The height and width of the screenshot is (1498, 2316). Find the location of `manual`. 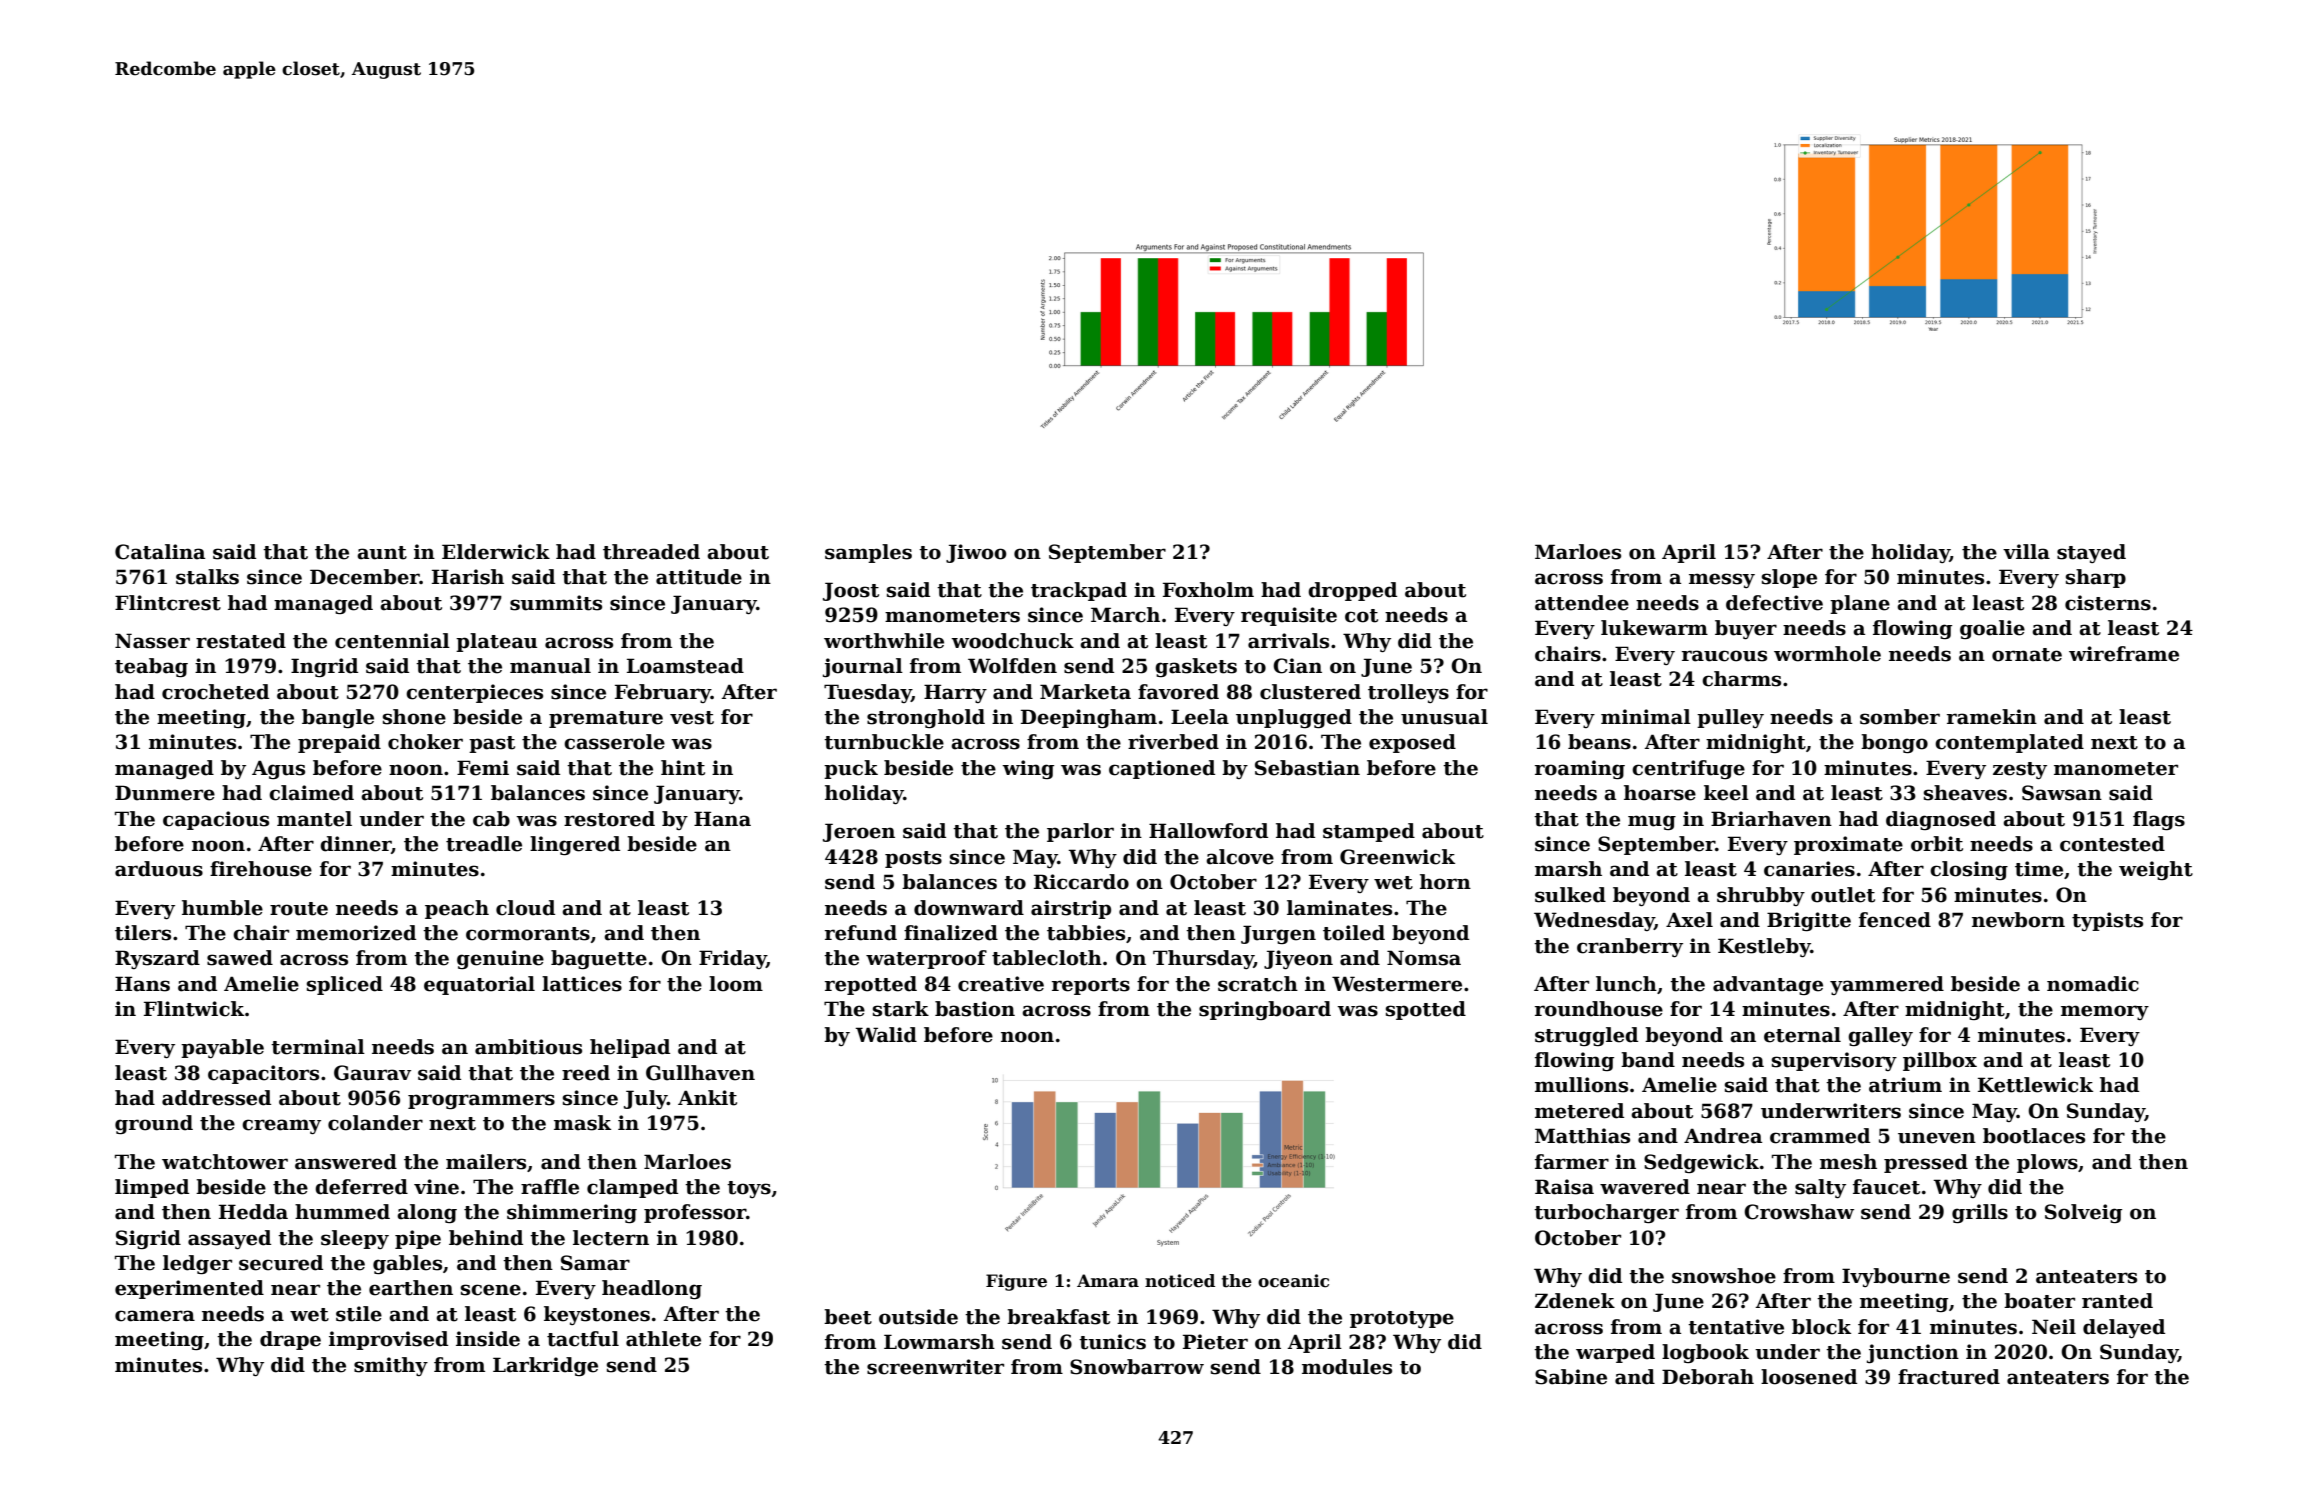

manual is located at coordinates (550, 666).
